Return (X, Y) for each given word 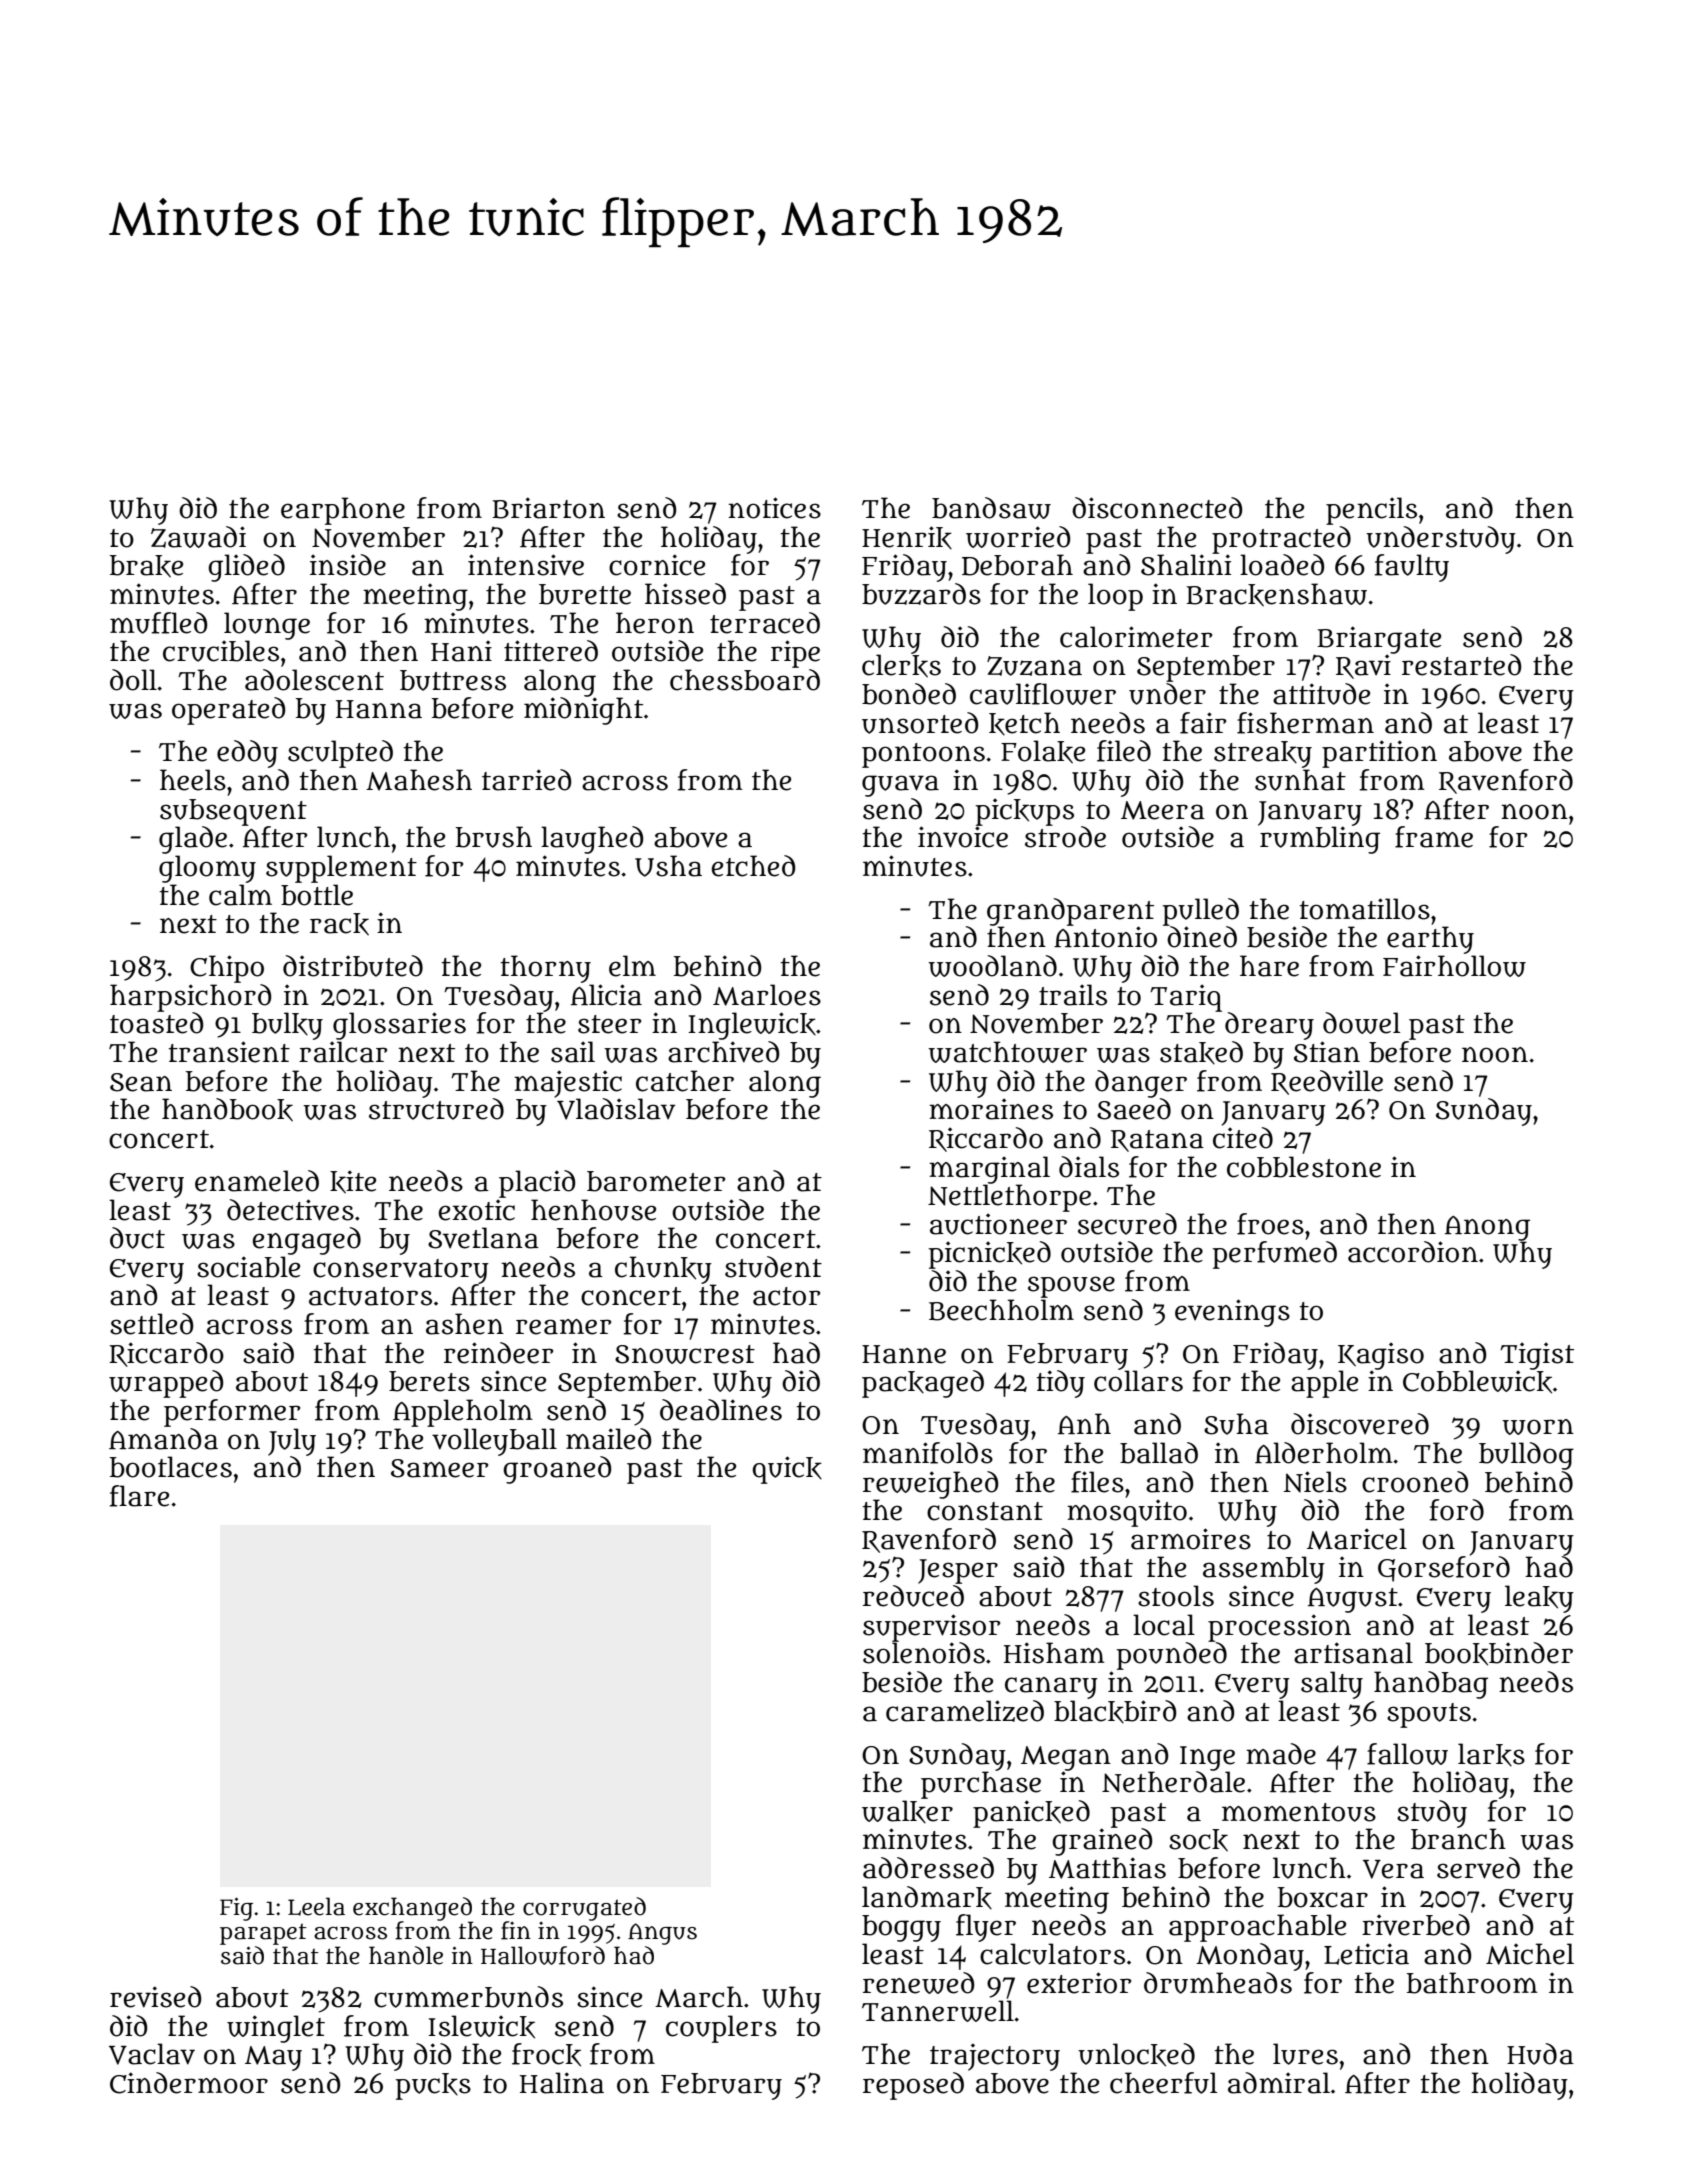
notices (774, 508)
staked (1201, 1052)
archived (723, 1052)
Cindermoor (189, 2083)
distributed (353, 966)
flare (139, 1496)
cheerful (1164, 2083)
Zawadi (198, 537)
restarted (1461, 665)
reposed (913, 2086)
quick (787, 1470)
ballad (1159, 1453)
